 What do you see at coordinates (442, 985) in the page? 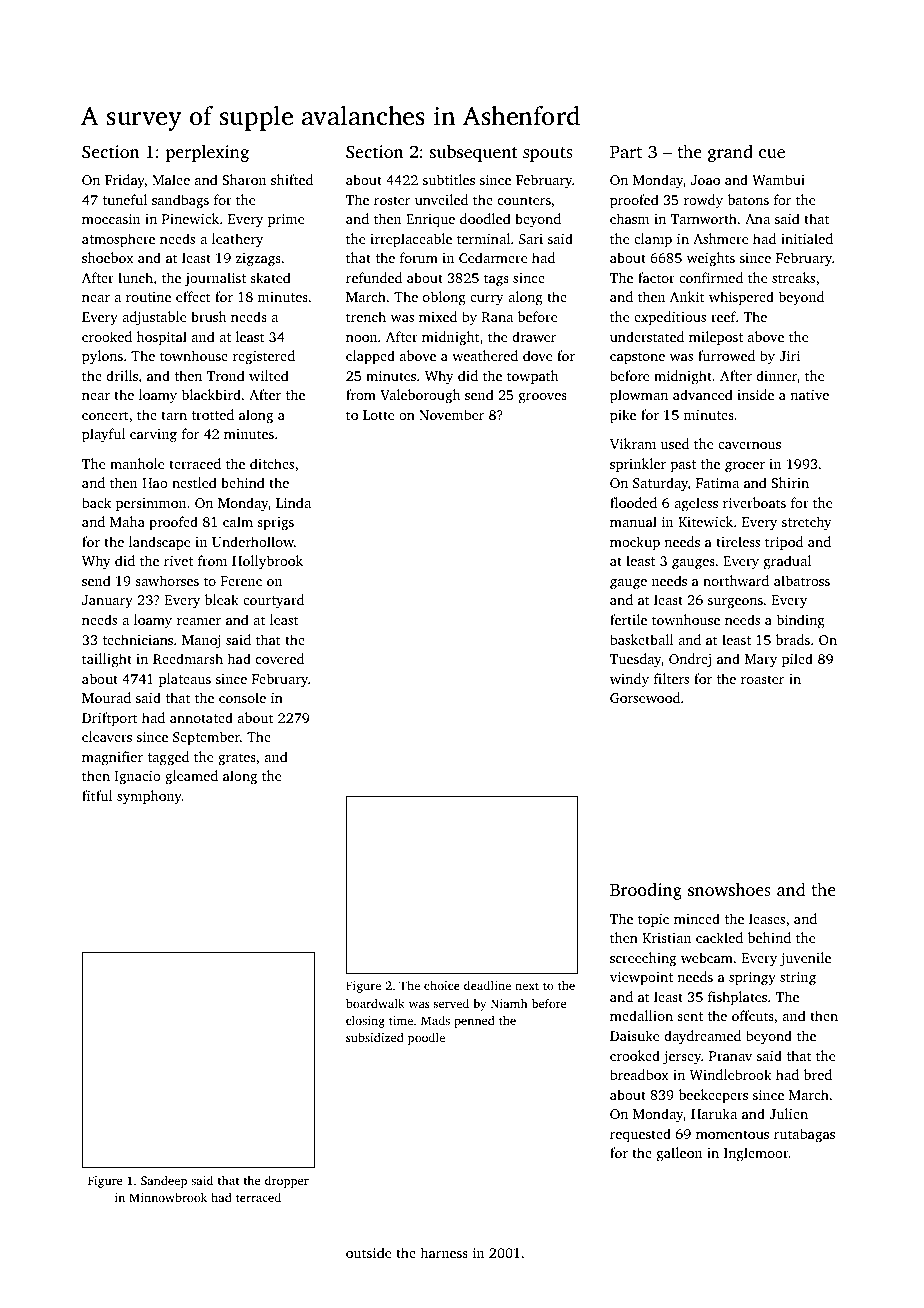
I see `choice` at bounding box center [442, 985].
